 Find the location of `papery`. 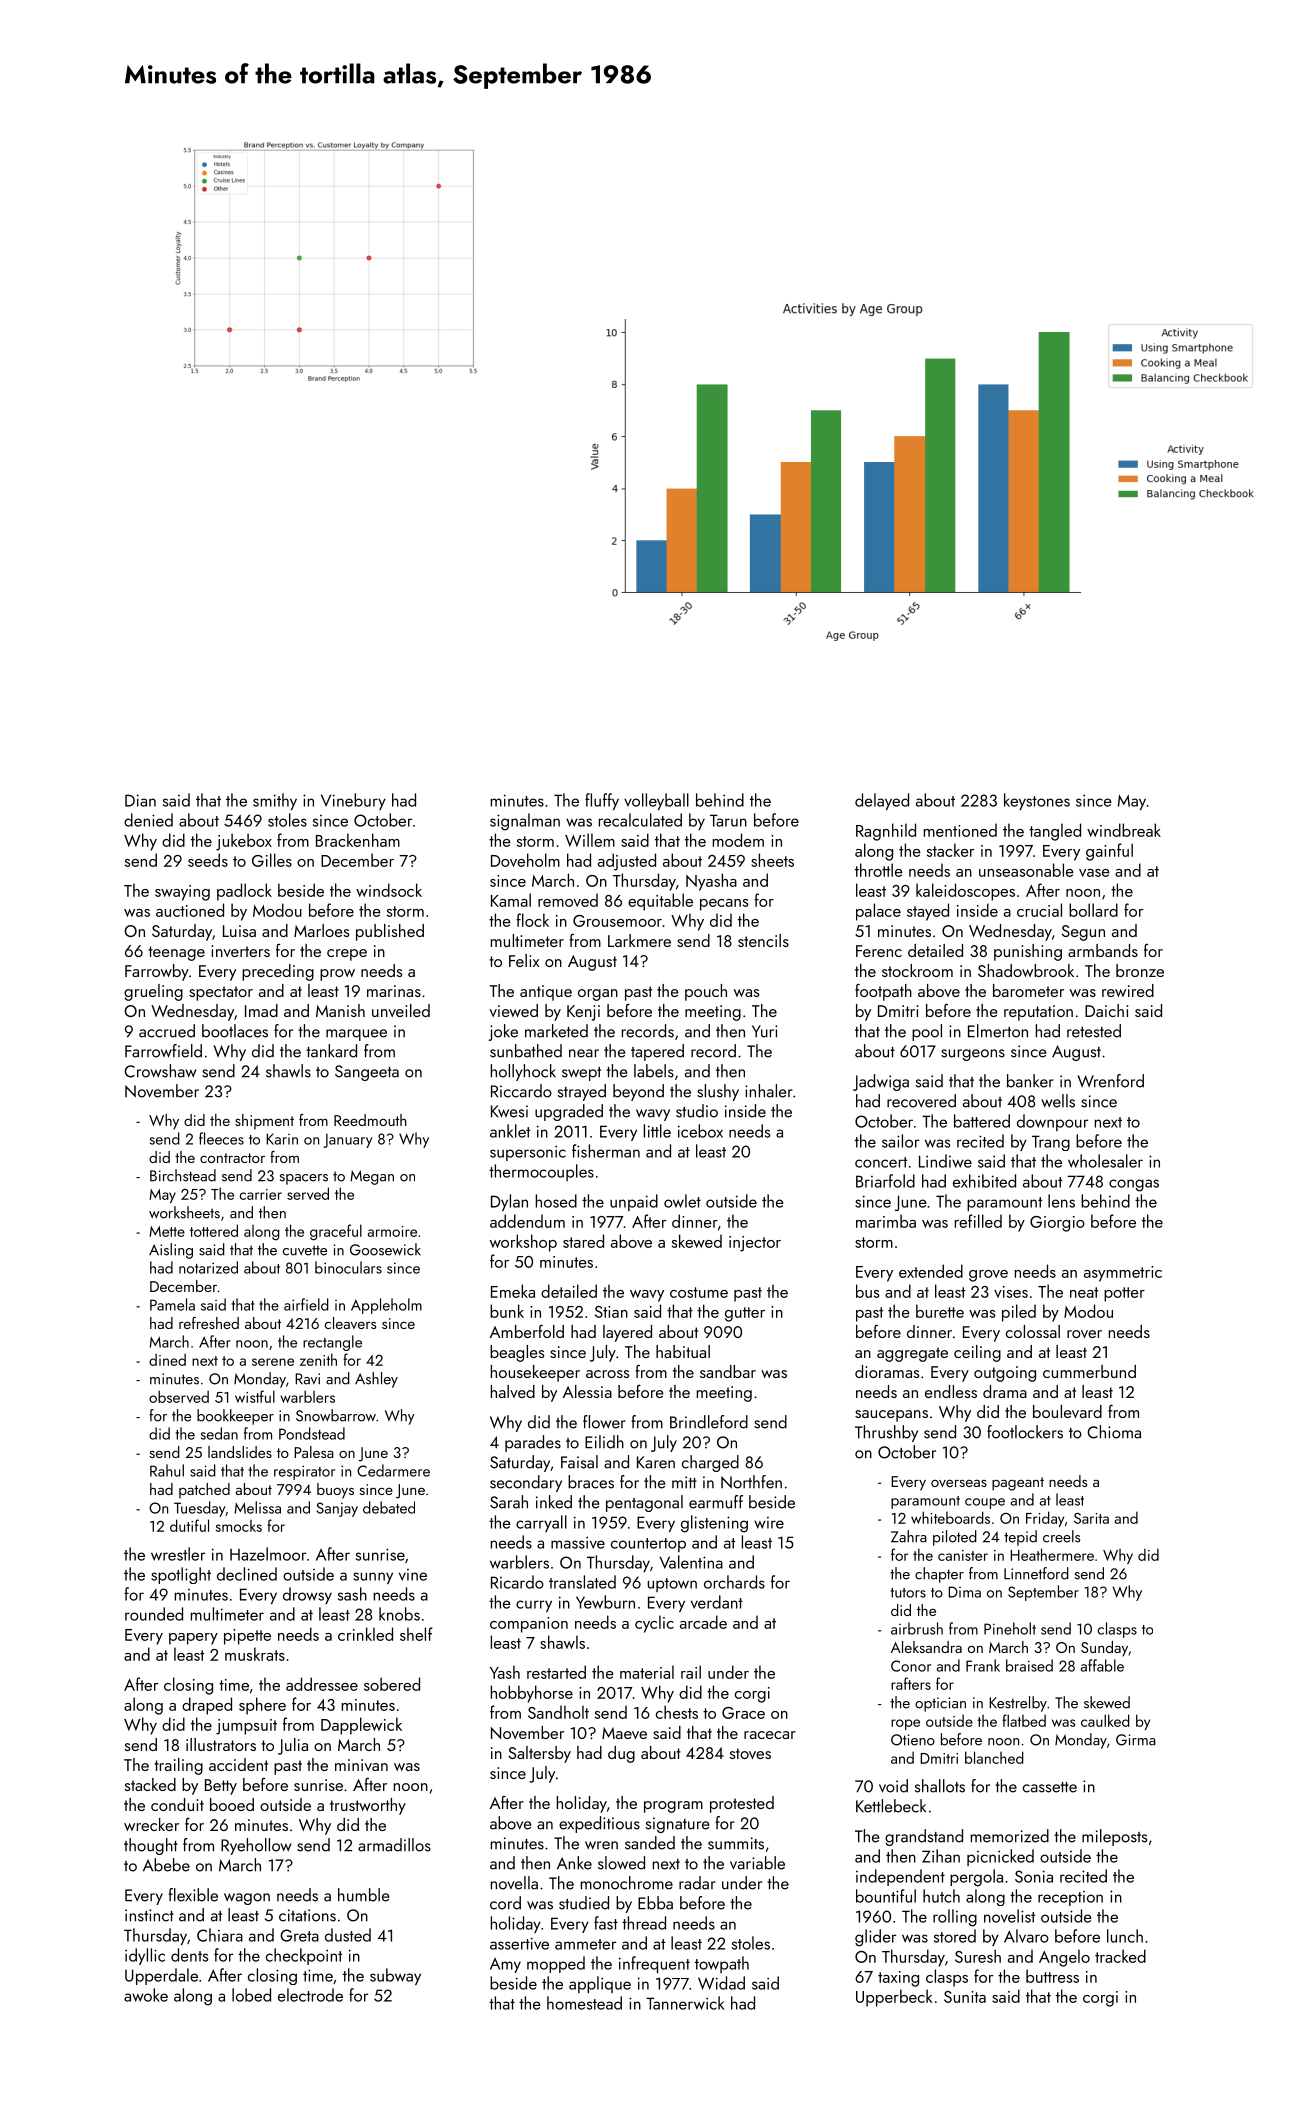

papery is located at coordinates (193, 1639).
